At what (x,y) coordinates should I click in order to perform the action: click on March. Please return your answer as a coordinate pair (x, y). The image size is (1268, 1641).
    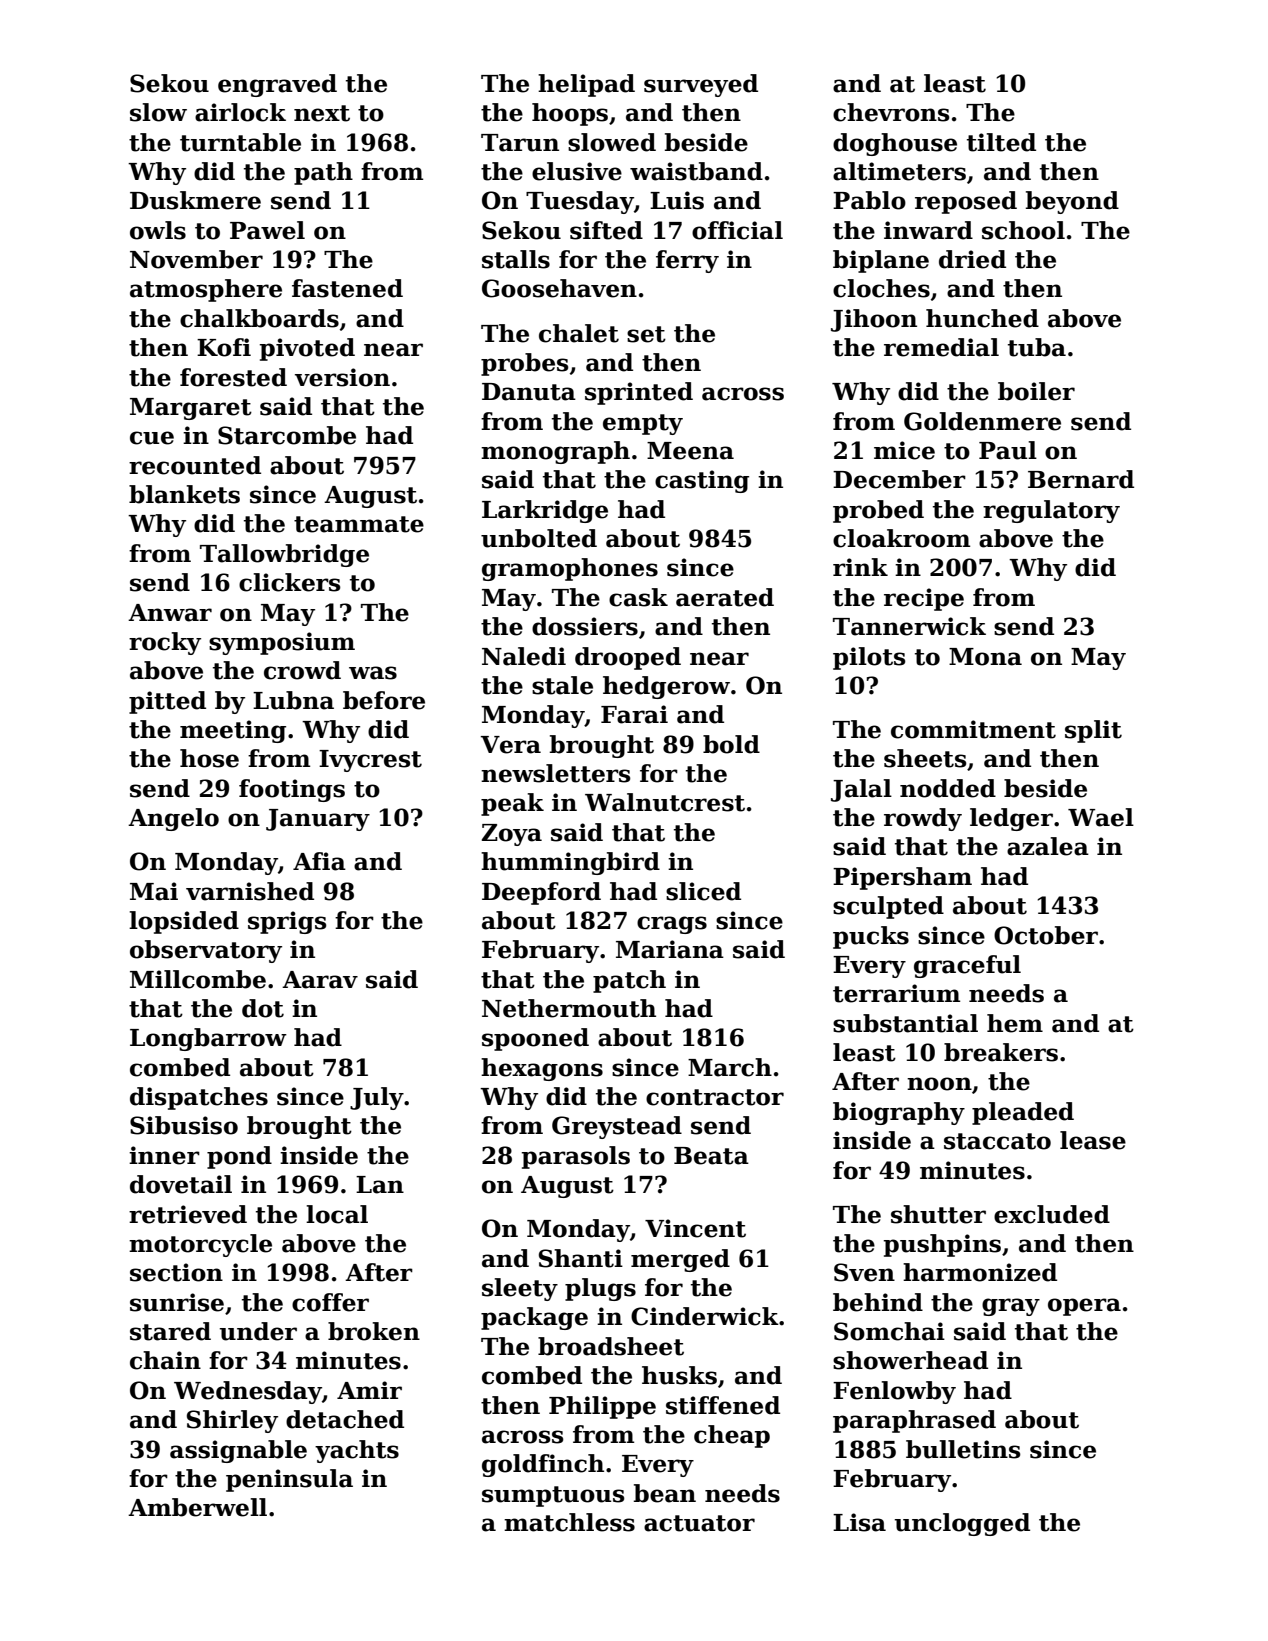
    Looking at the image, I should click on (730, 1067).
